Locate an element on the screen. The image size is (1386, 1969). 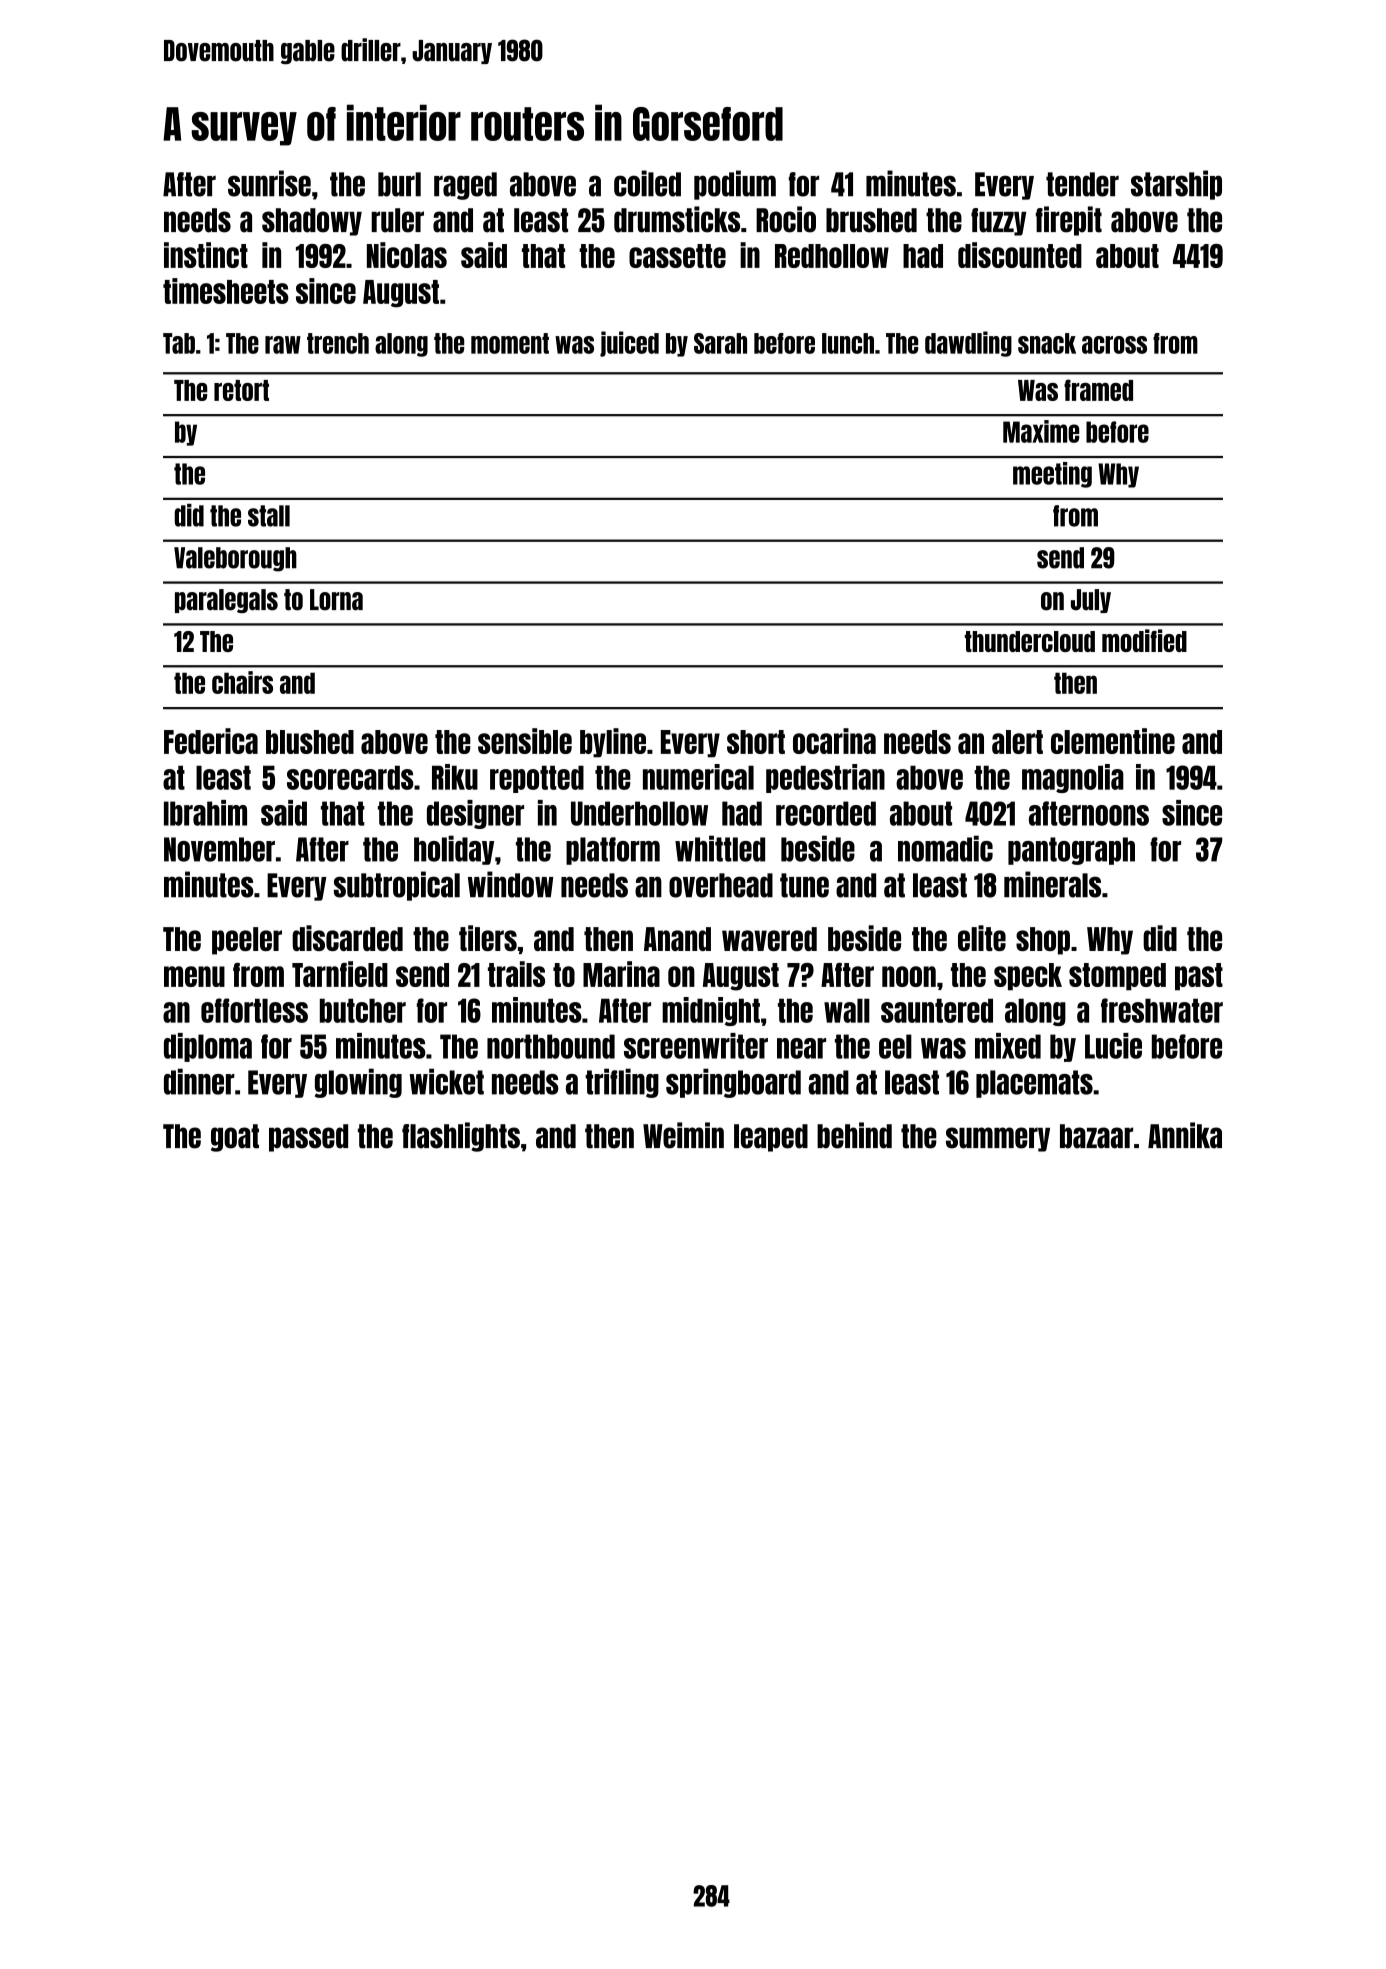
framed is located at coordinates (1098, 390).
